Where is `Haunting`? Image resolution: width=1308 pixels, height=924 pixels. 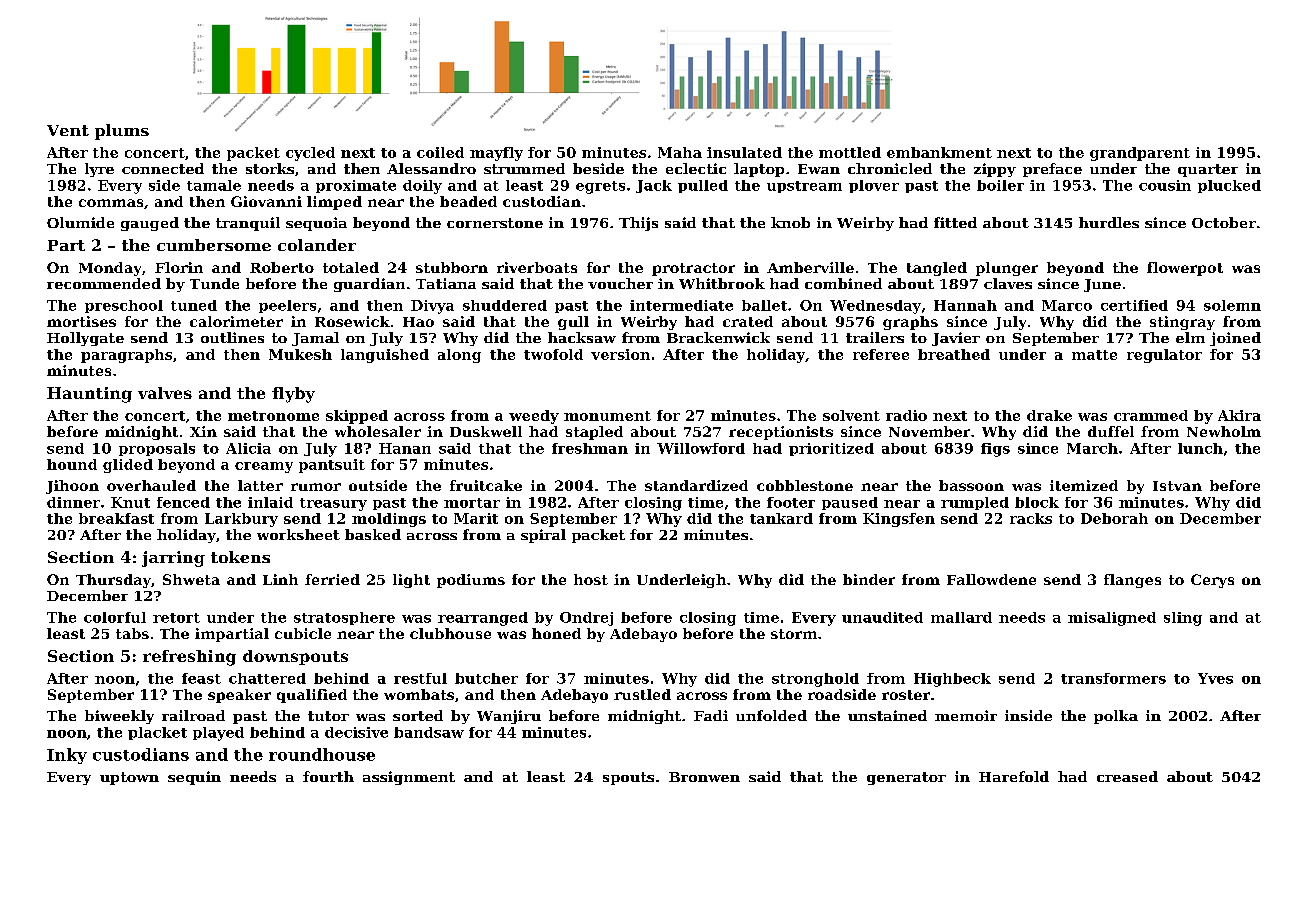 Haunting is located at coordinates (89, 395).
